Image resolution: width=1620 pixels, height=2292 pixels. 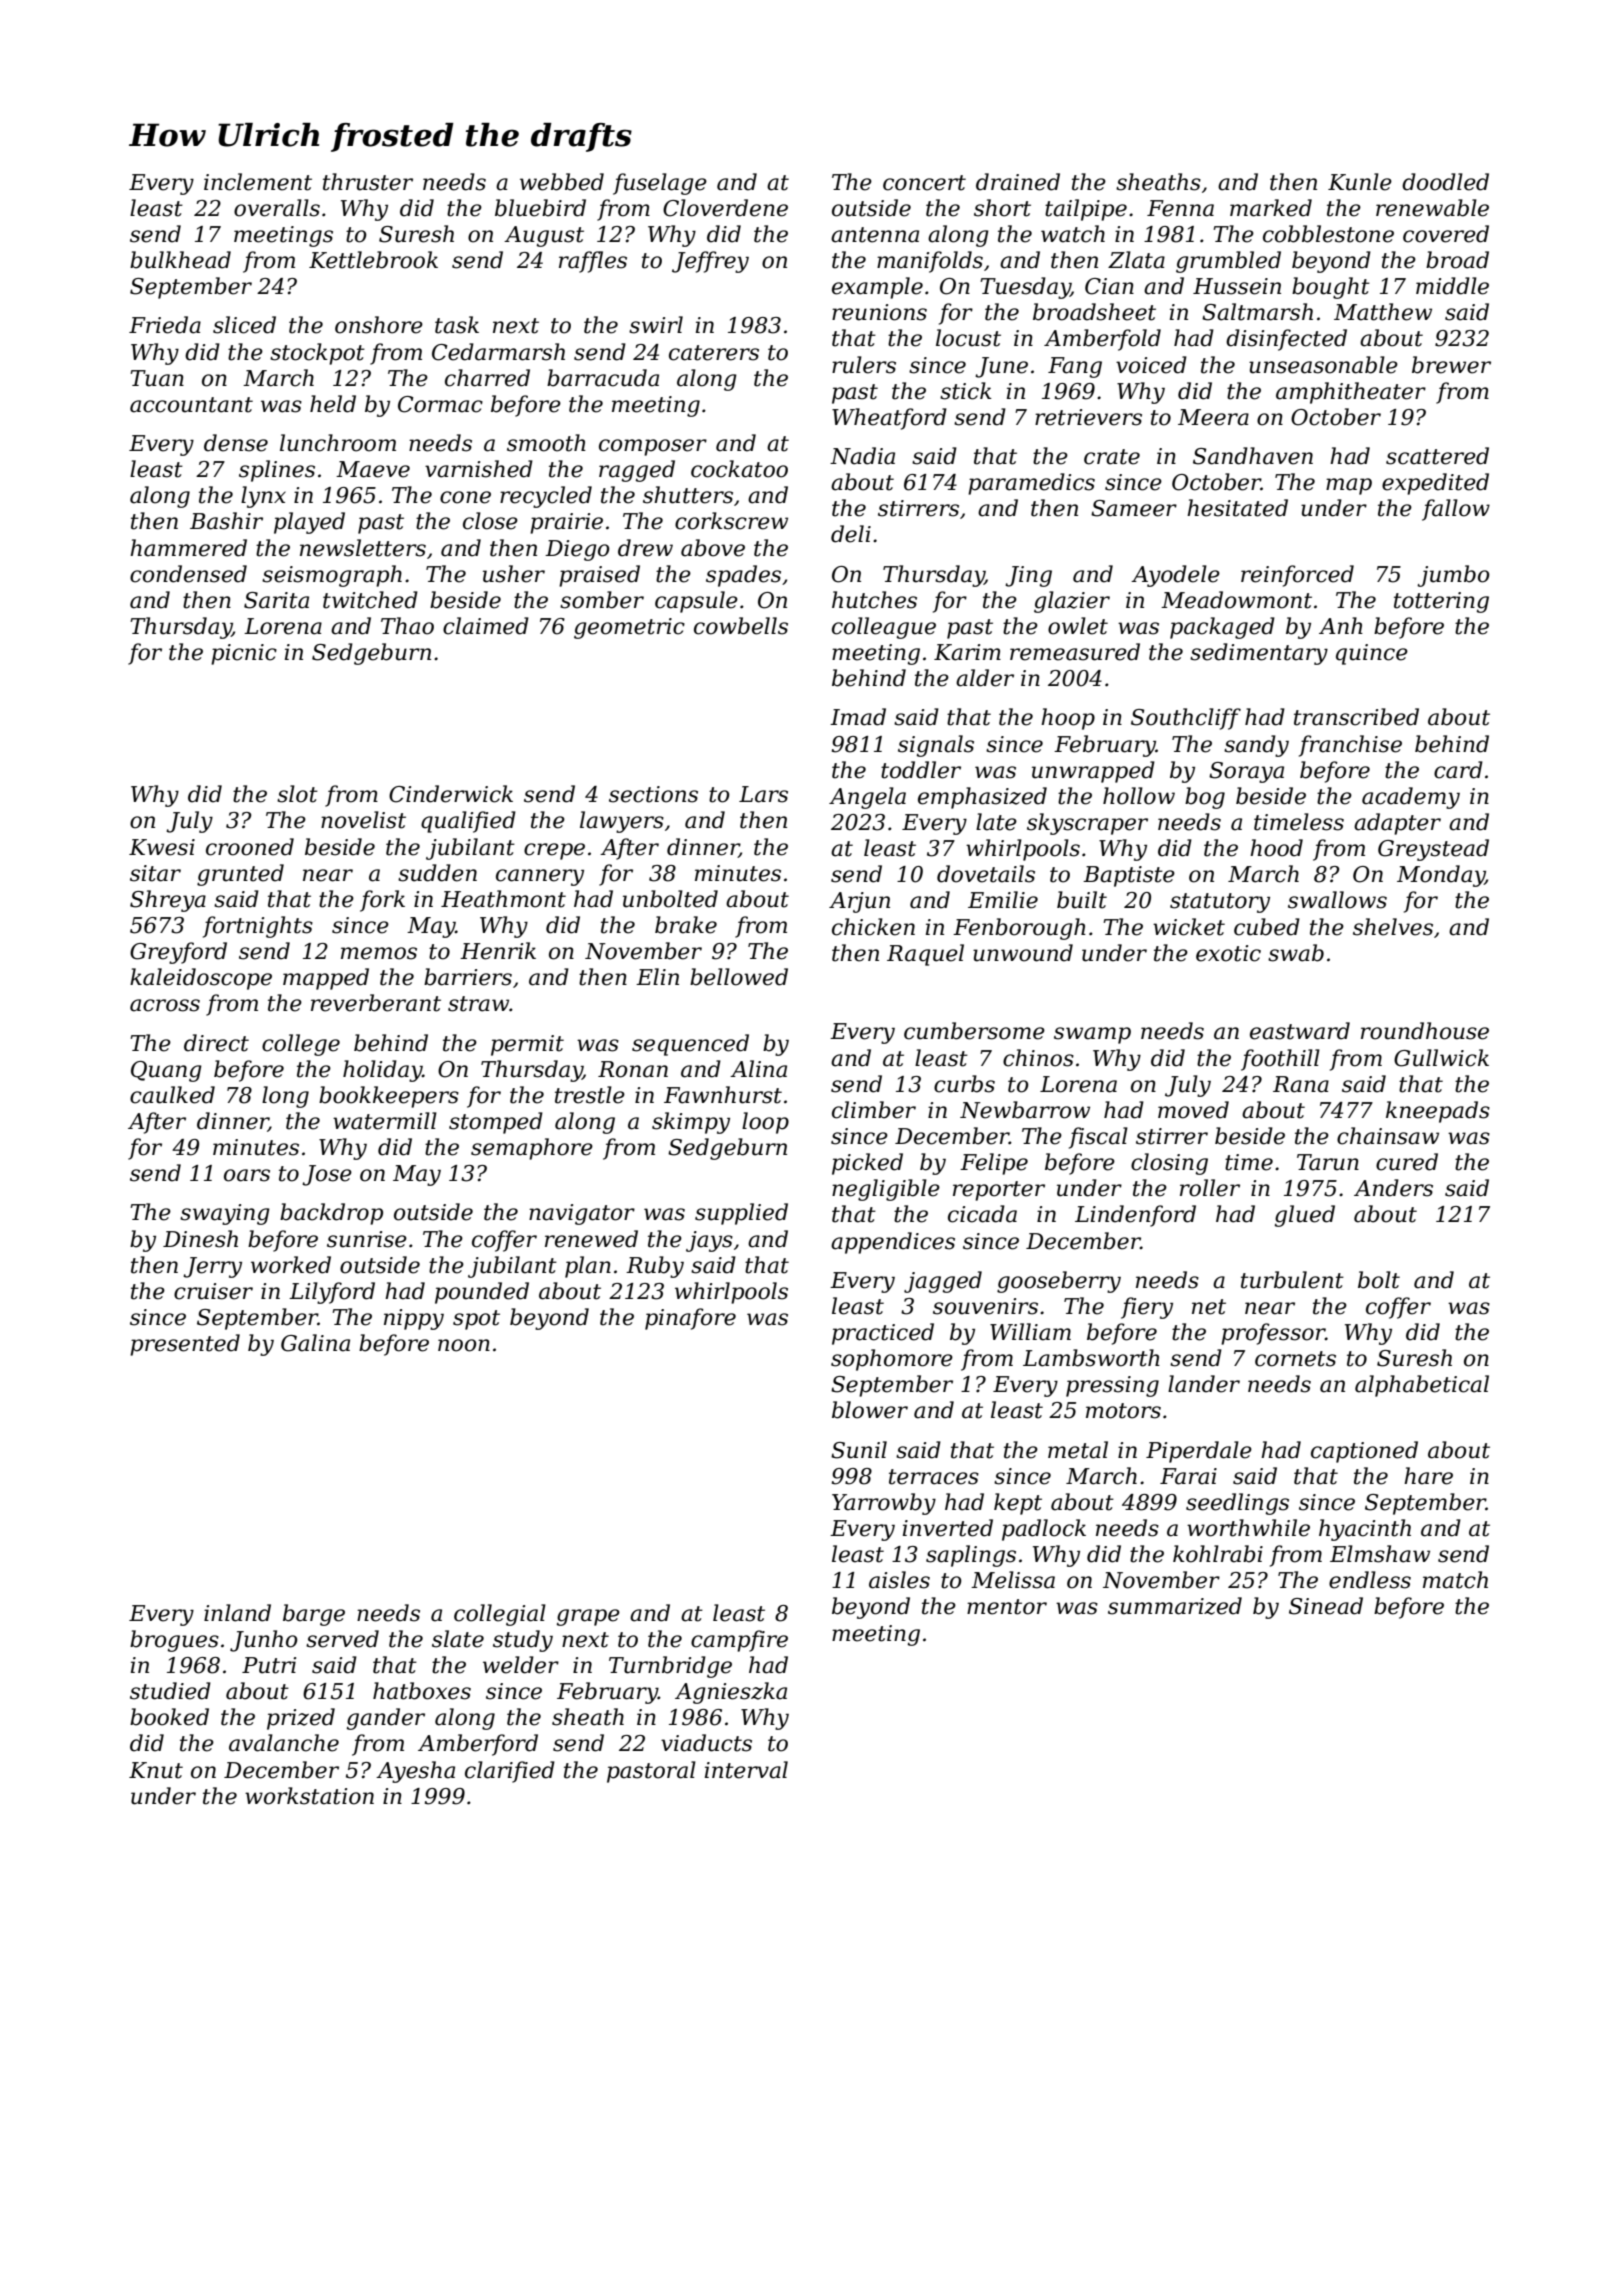 I want to click on hatboxes, so click(x=422, y=1691).
